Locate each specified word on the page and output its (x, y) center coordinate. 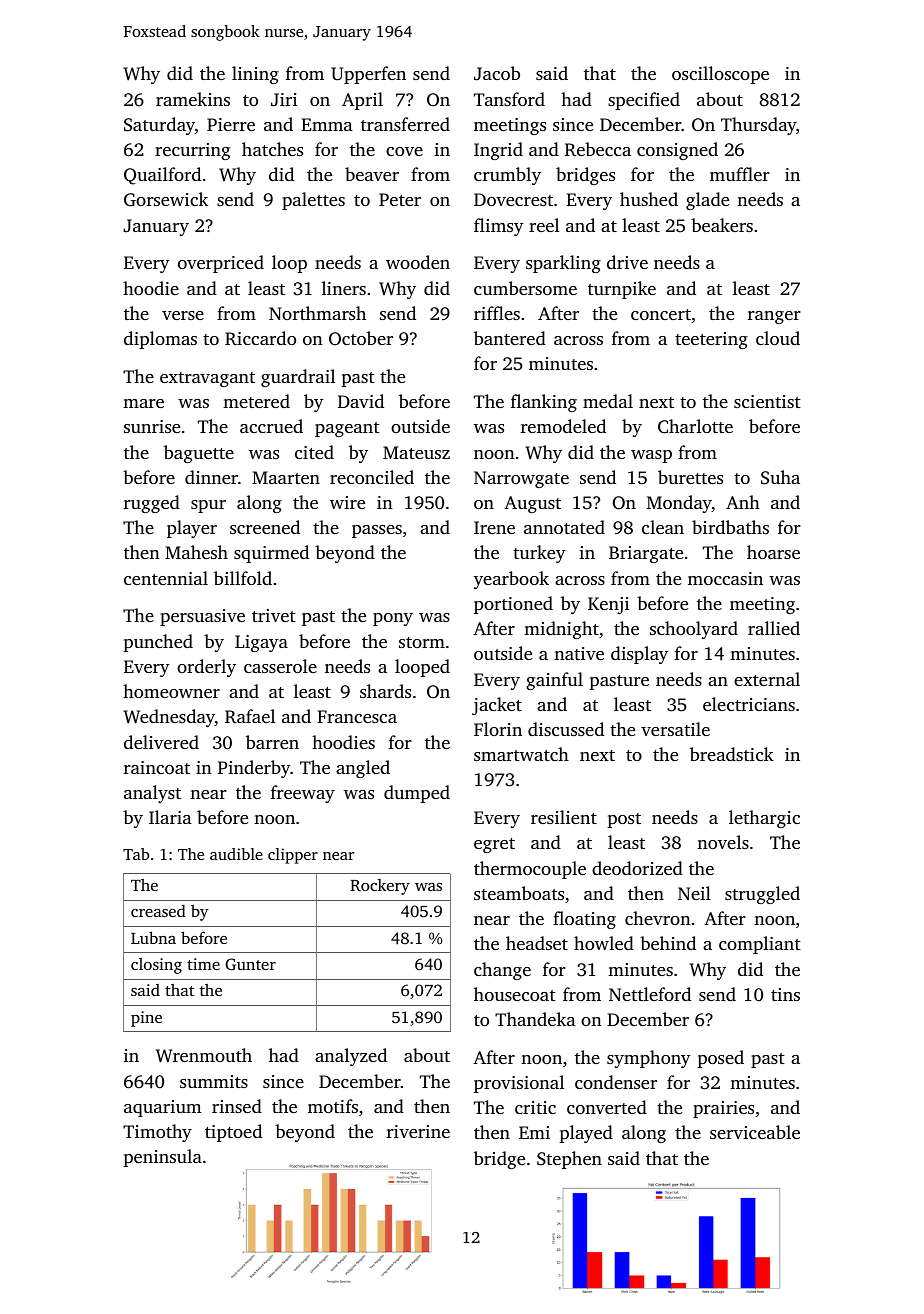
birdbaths (730, 527)
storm (422, 642)
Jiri (284, 100)
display (639, 655)
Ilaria (170, 817)
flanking (544, 403)
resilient (564, 817)
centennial (166, 578)
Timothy (157, 1133)
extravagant (207, 379)
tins (785, 994)
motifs (333, 1106)
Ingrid (498, 151)
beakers (722, 225)
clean (663, 527)
